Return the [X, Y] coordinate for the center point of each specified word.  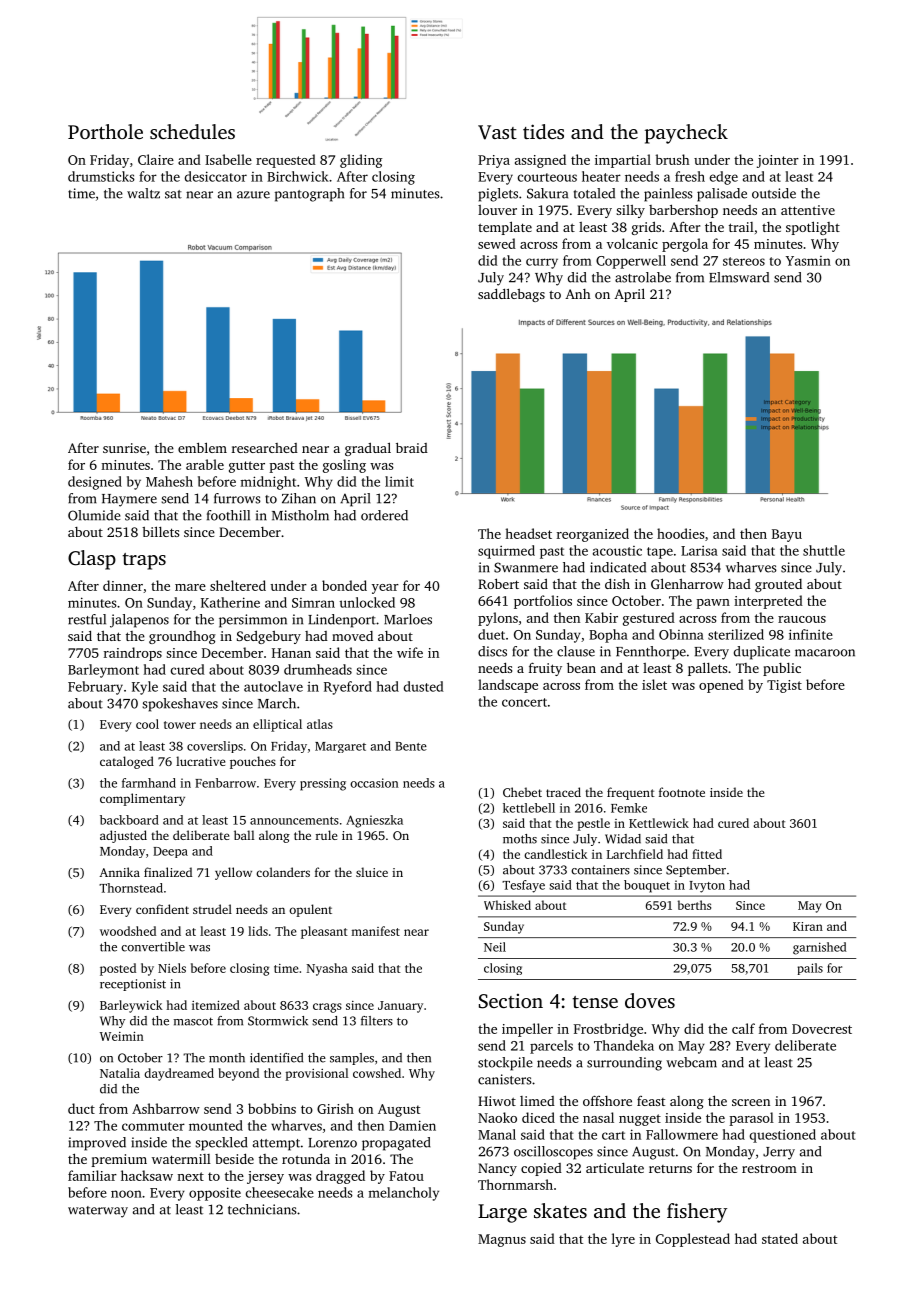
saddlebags [511, 295]
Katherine [230, 602]
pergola [685, 245]
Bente [411, 746]
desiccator [216, 176]
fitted [707, 854]
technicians [262, 1209]
